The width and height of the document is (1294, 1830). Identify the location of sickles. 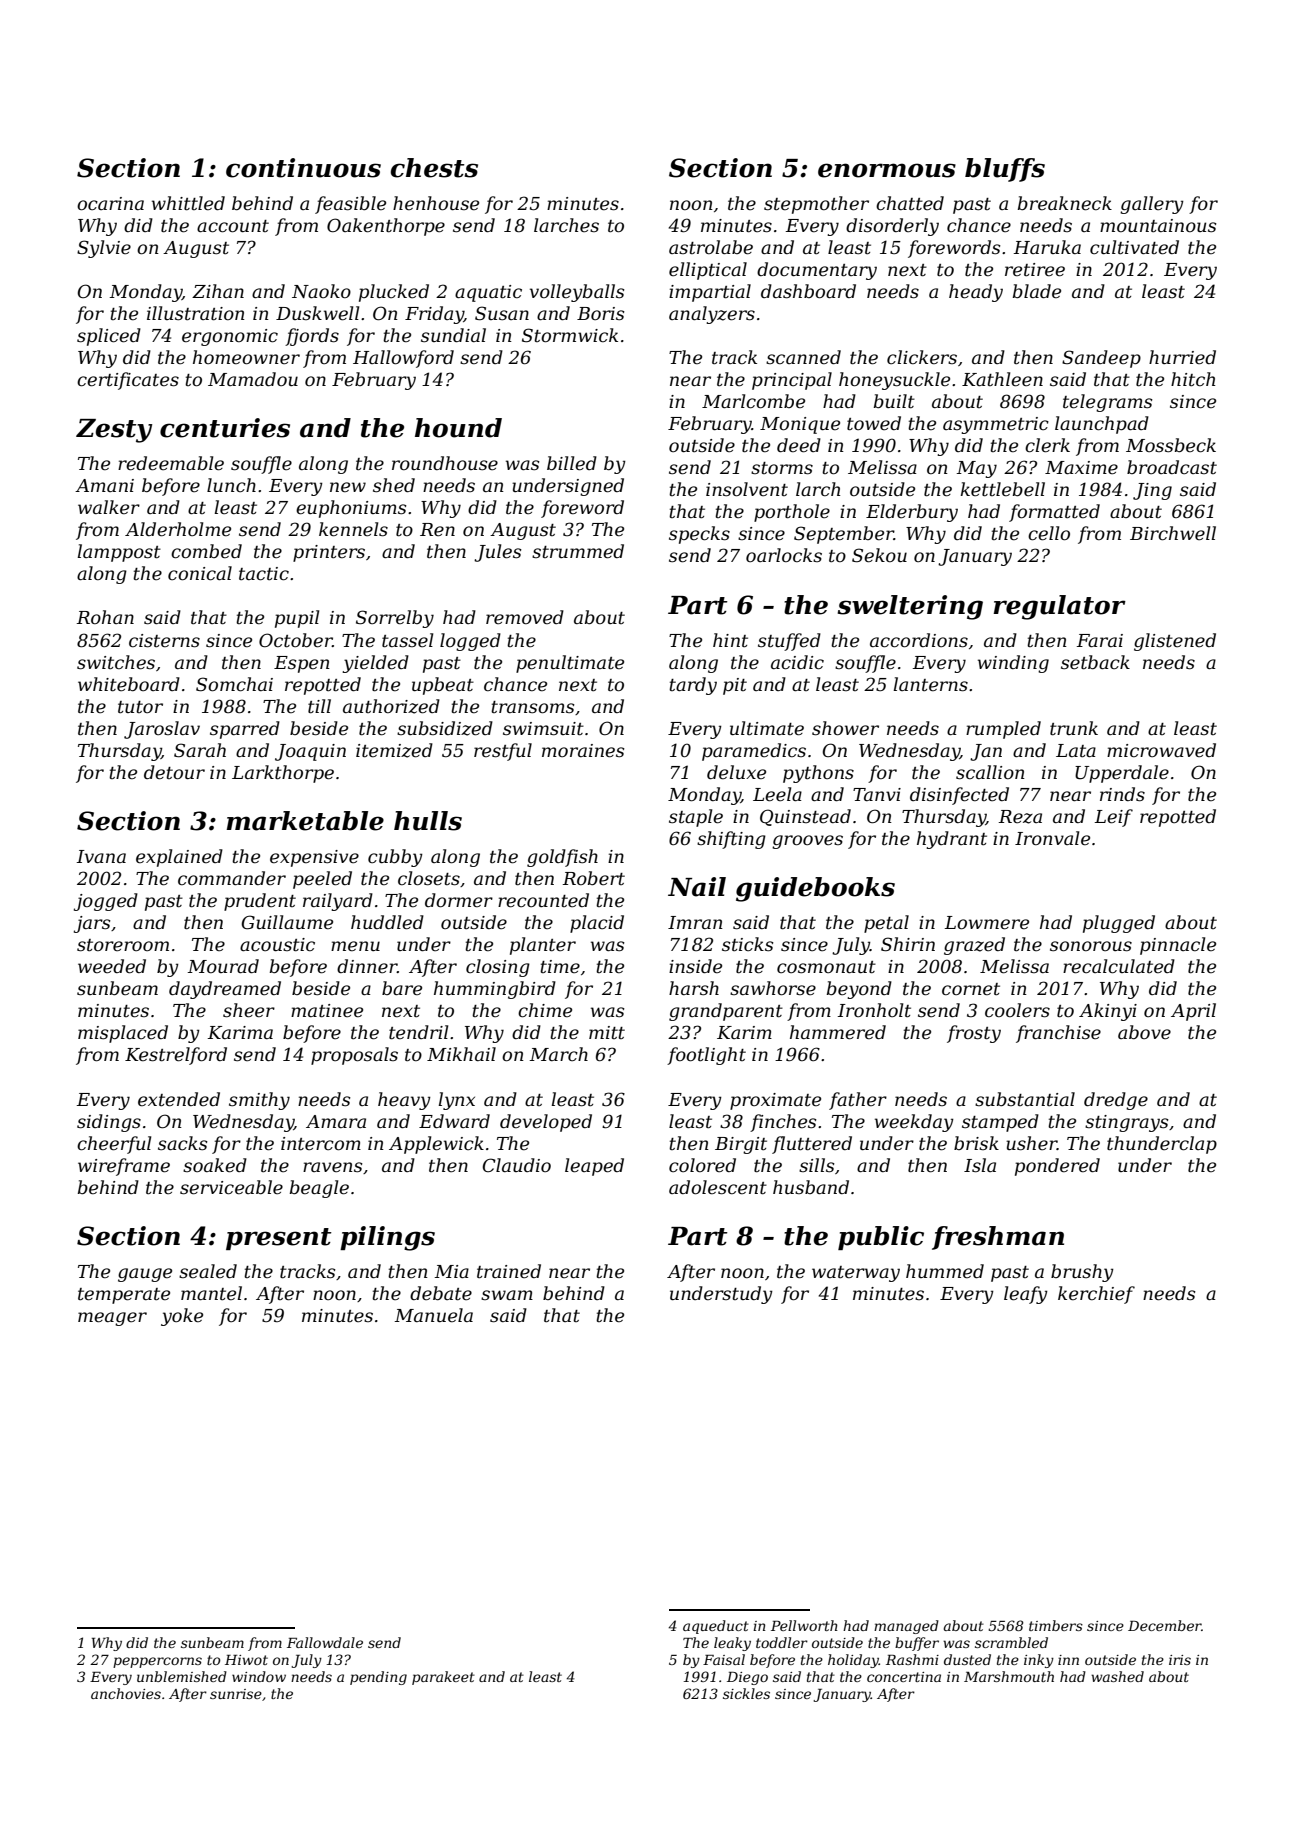
(746, 1693).
